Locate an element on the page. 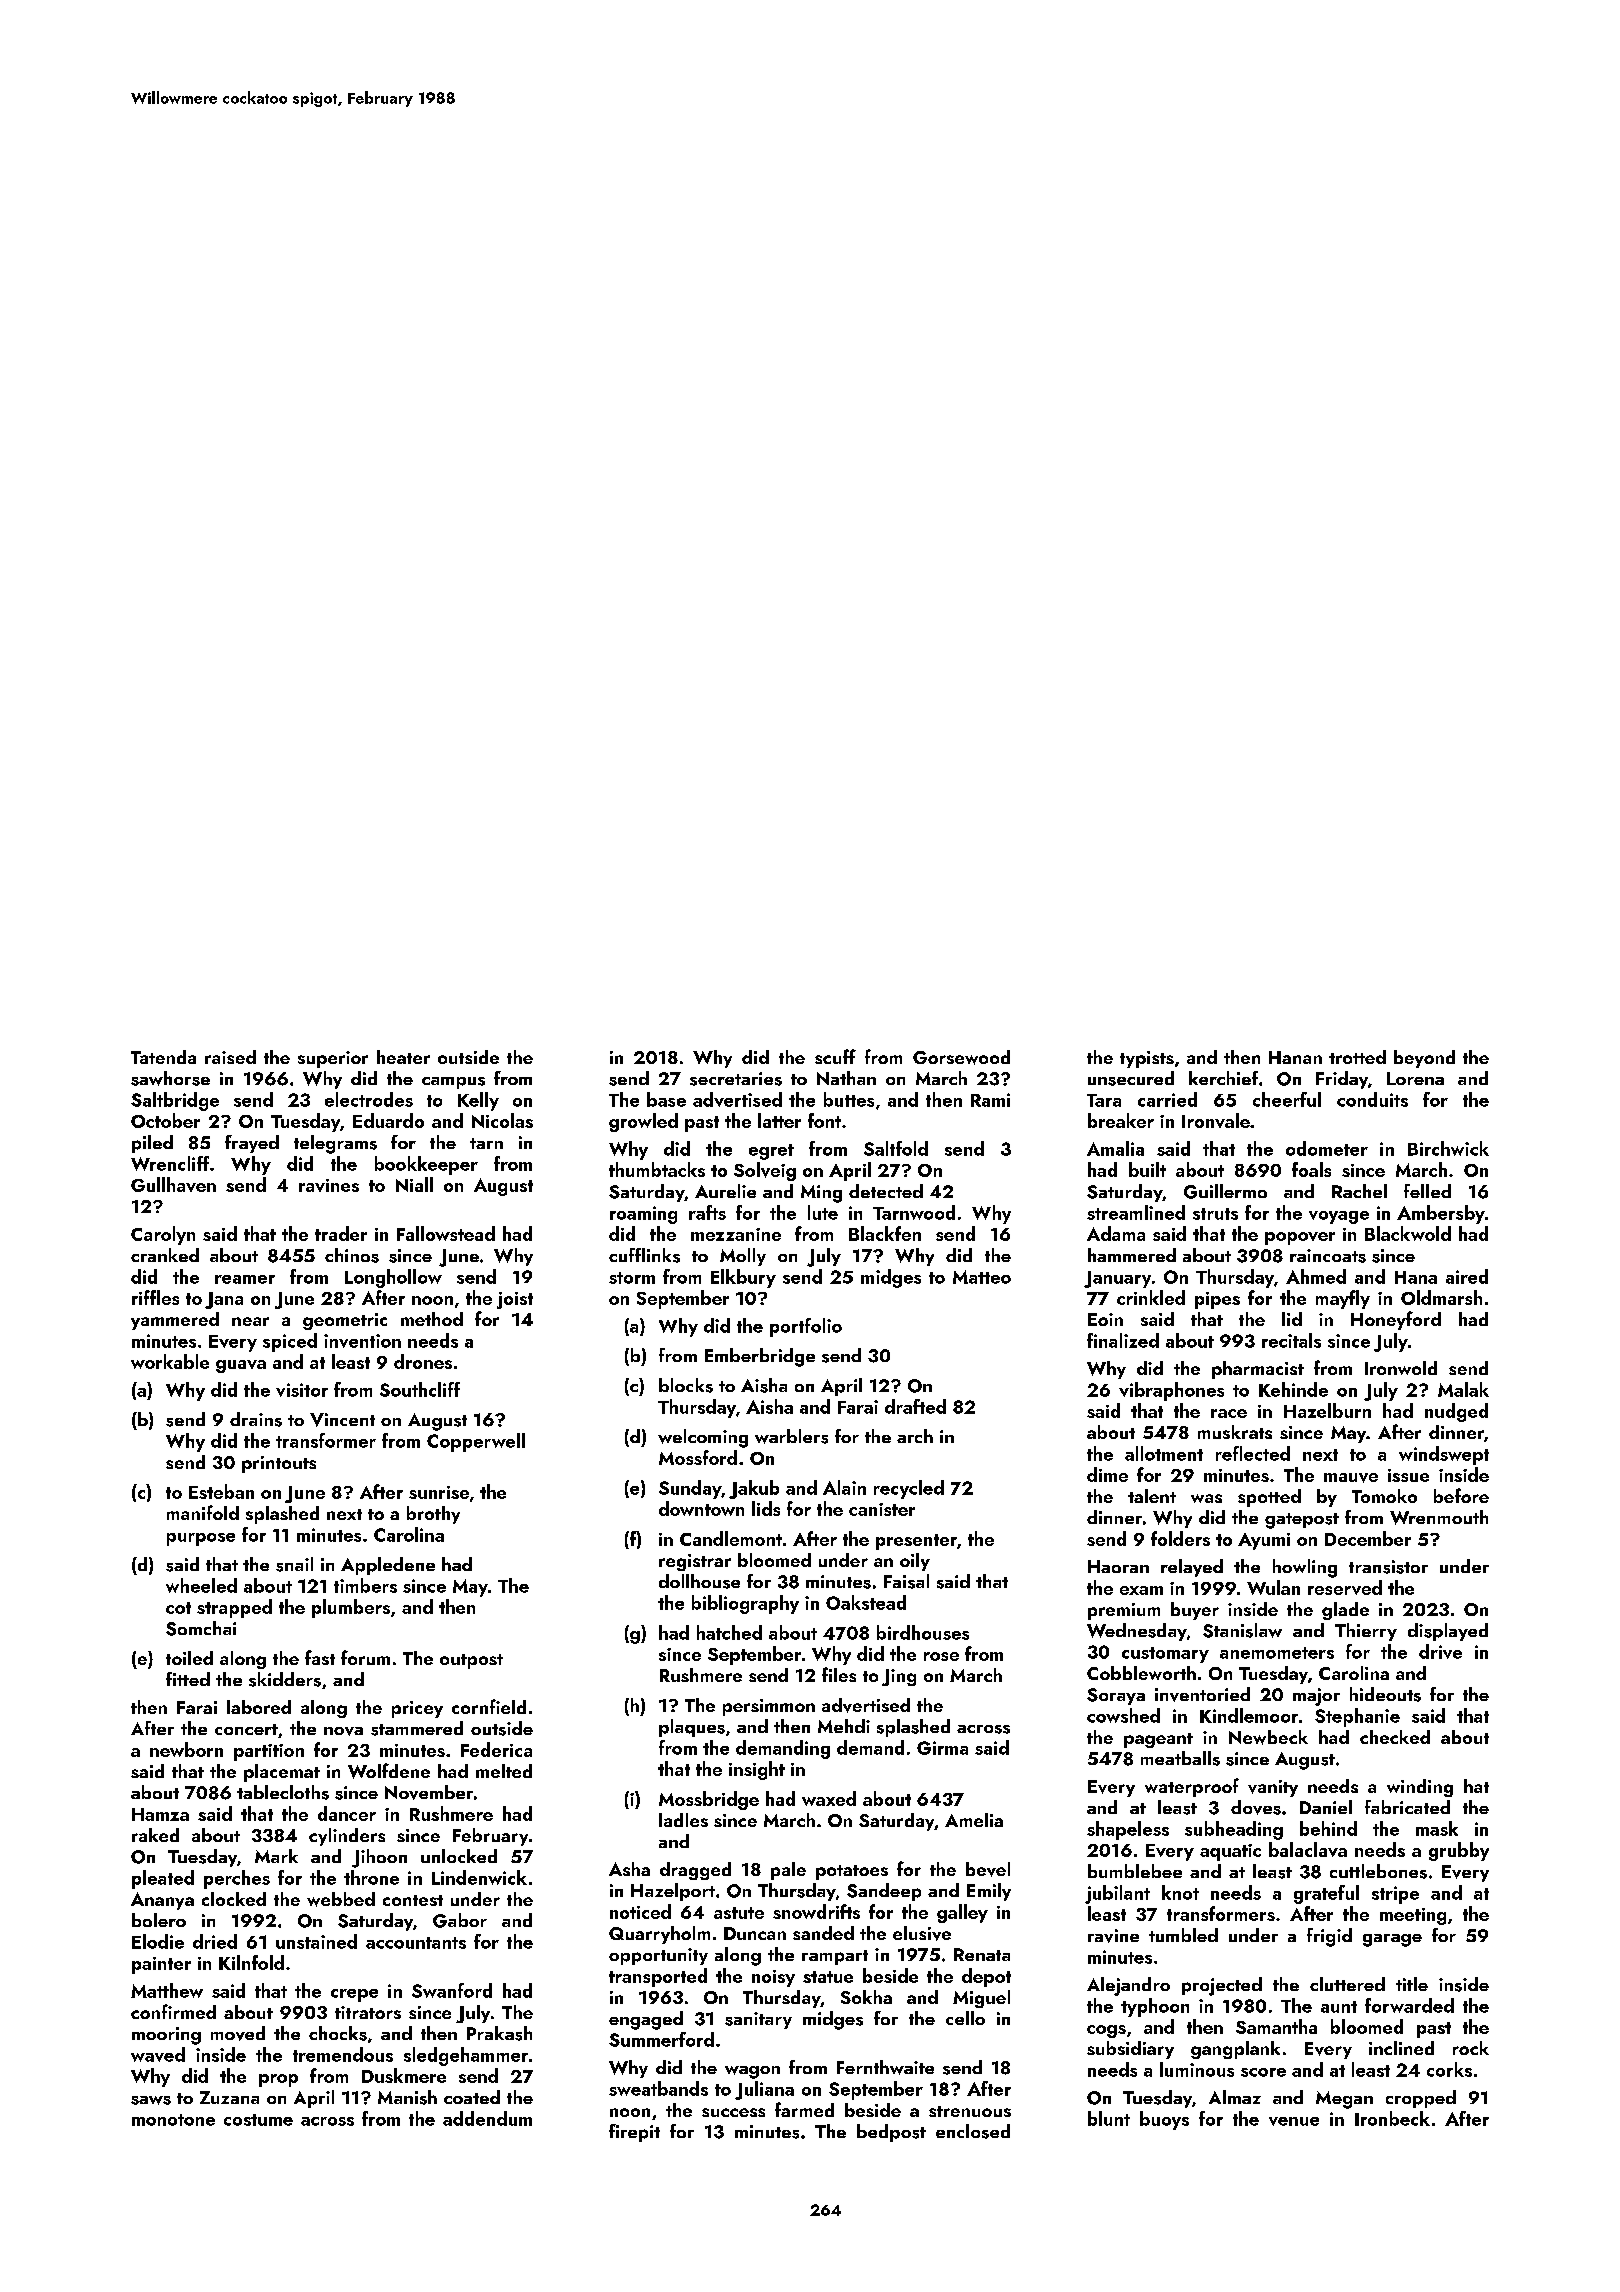 Image resolution: width=1620 pixels, height=2292 pixels. buoys is located at coordinates (1164, 2120).
